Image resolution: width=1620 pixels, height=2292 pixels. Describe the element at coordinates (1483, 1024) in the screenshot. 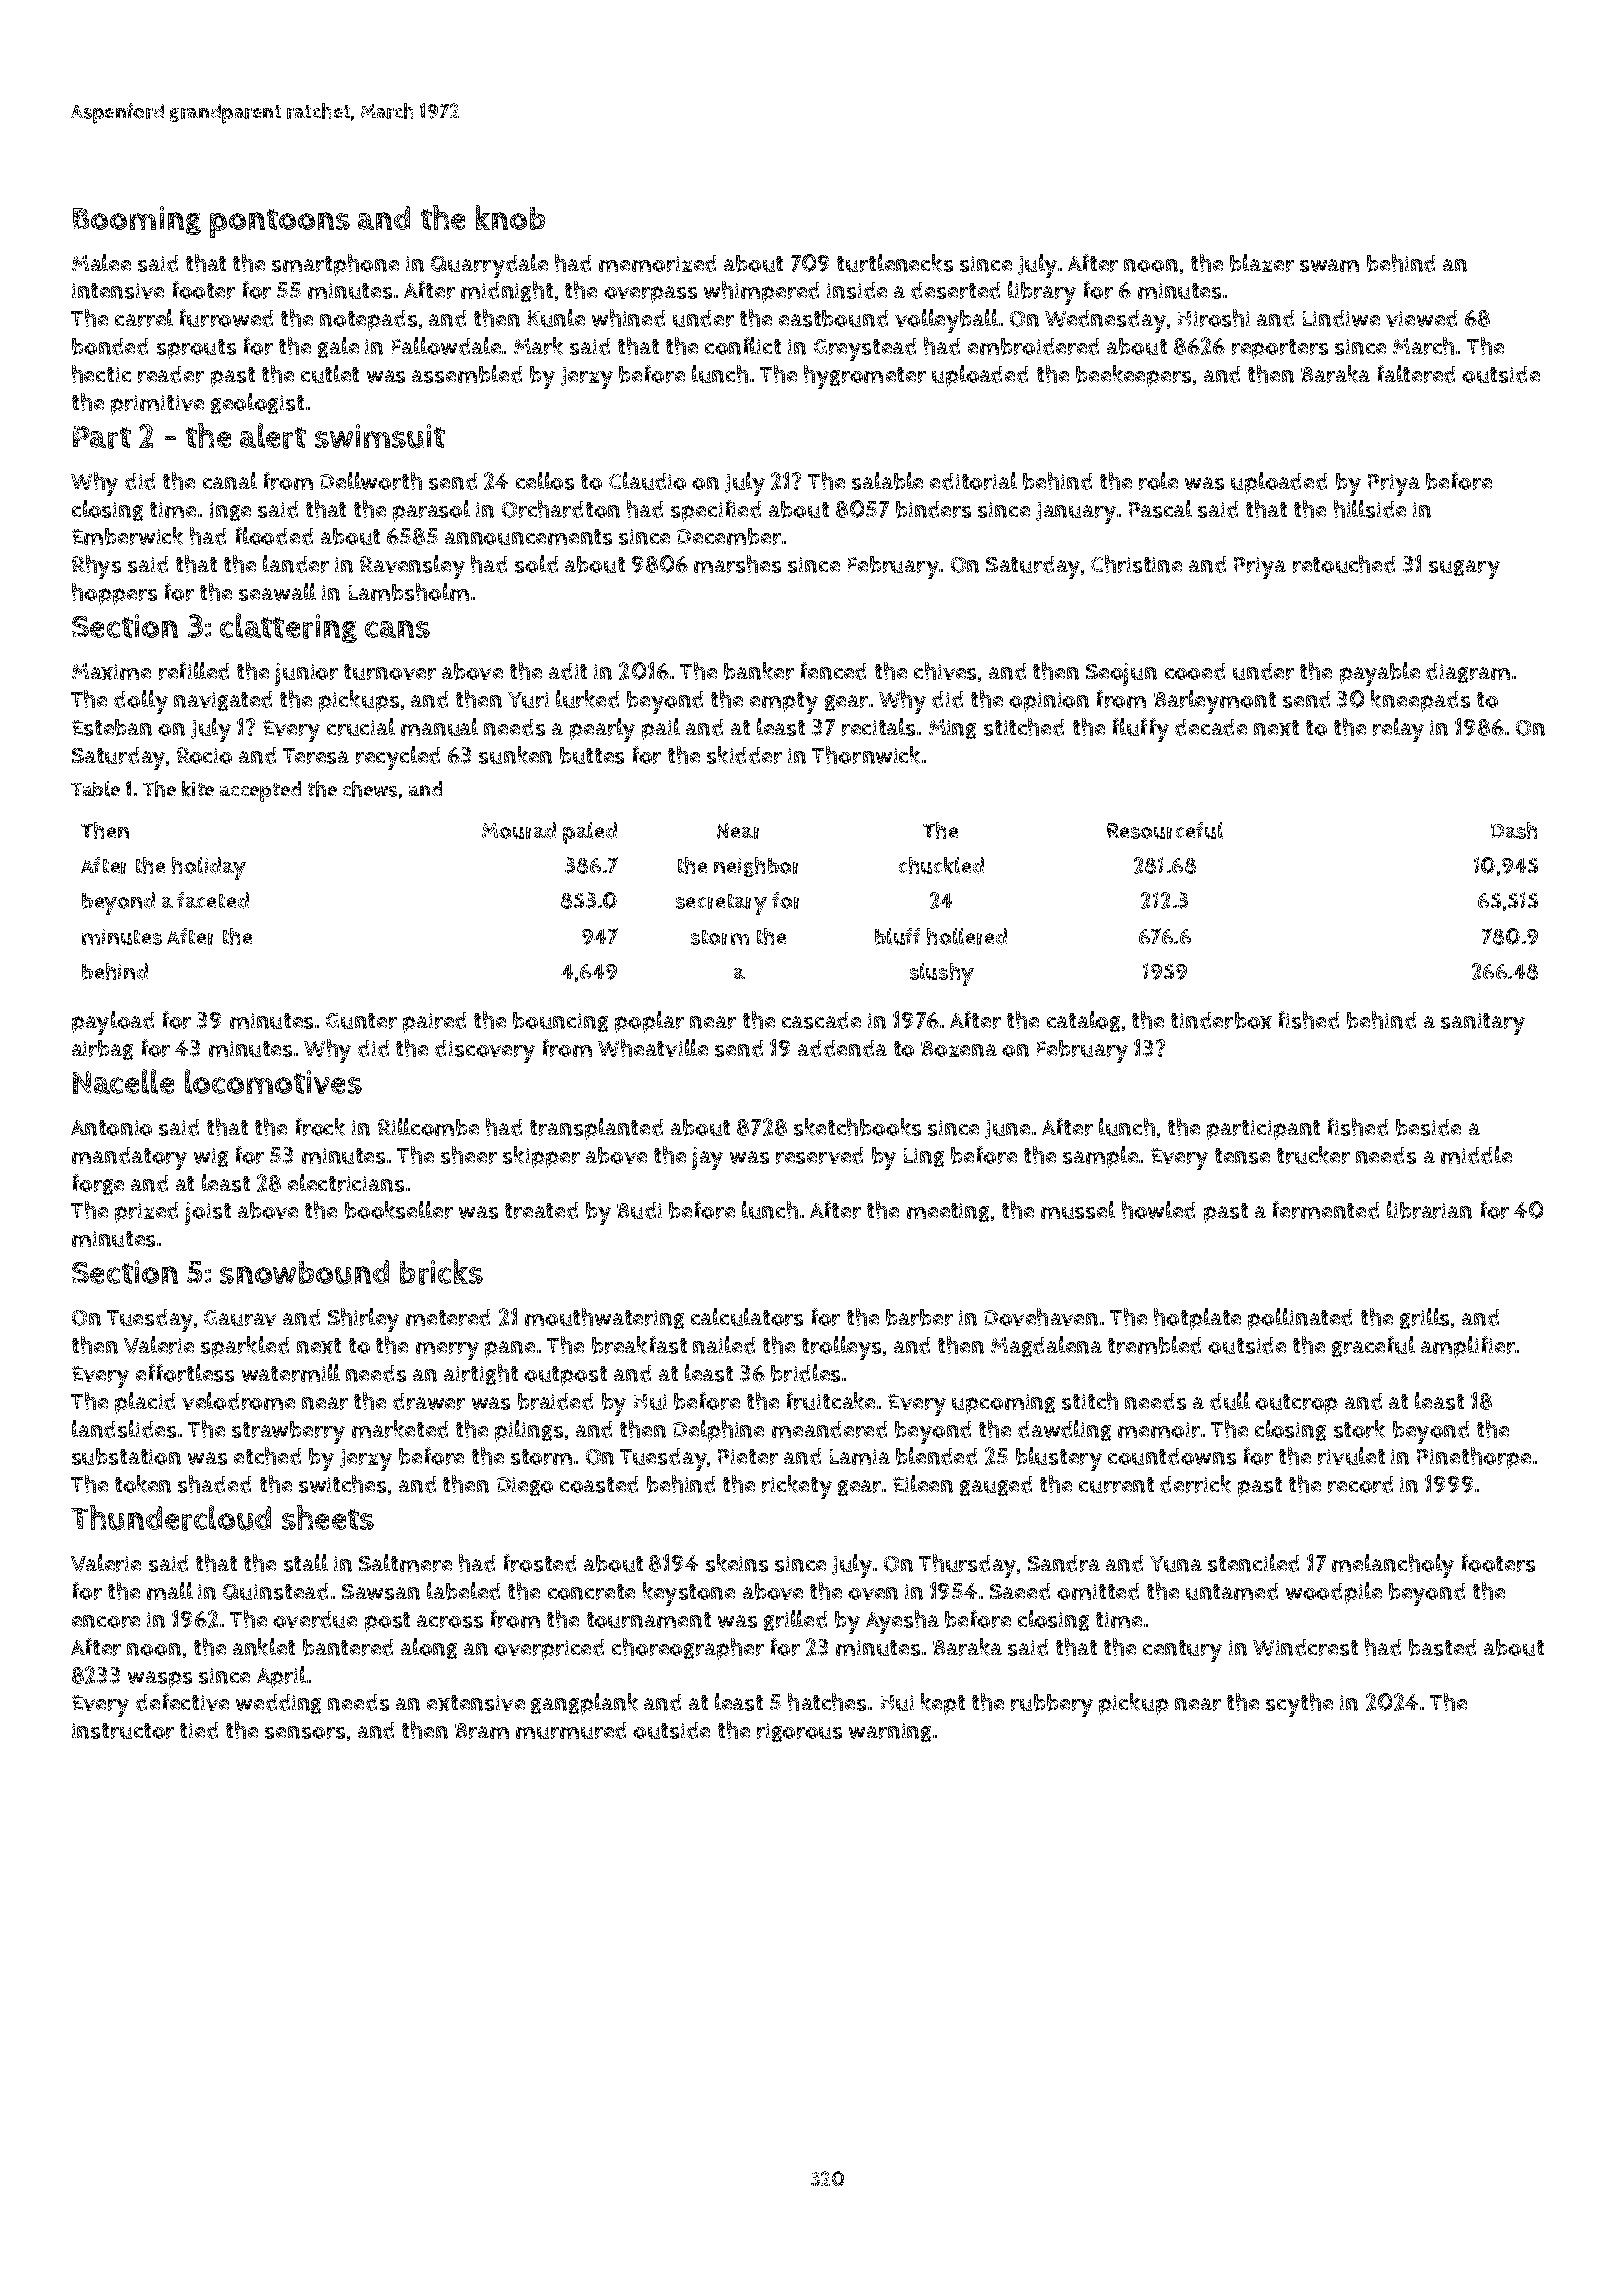

I see `sanitary` at that location.
